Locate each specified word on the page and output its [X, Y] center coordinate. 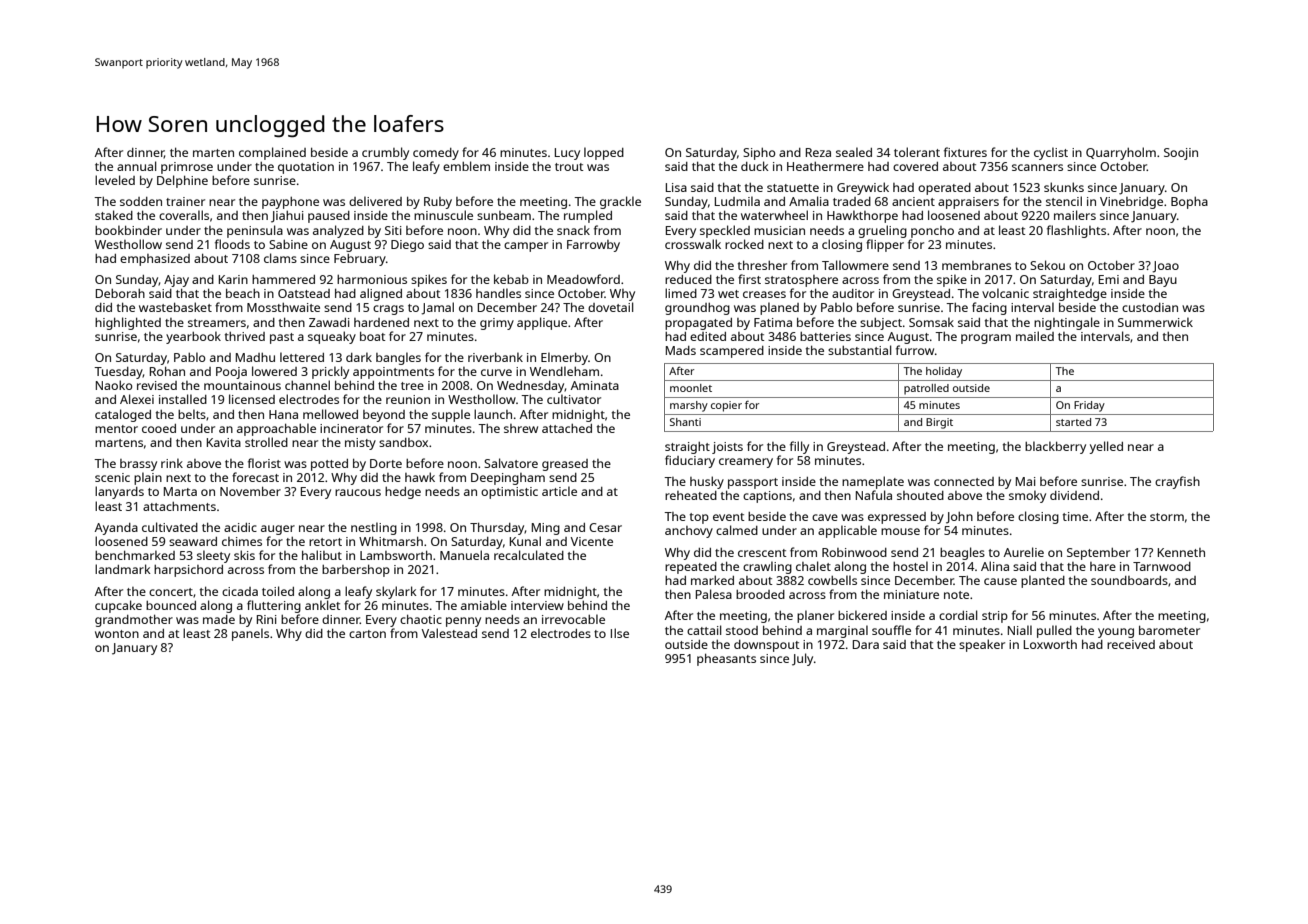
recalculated [529, 555]
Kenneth [1181, 552]
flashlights [1076, 231]
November [250, 491]
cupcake [118, 606]
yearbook [193, 337]
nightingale [1067, 323]
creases [764, 294]
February [360, 260]
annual [137, 166]
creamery [746, 463]
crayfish [1177, 482]
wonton [117, 634]
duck [755, 166]
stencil [1064, 201]
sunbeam [504, 215]
